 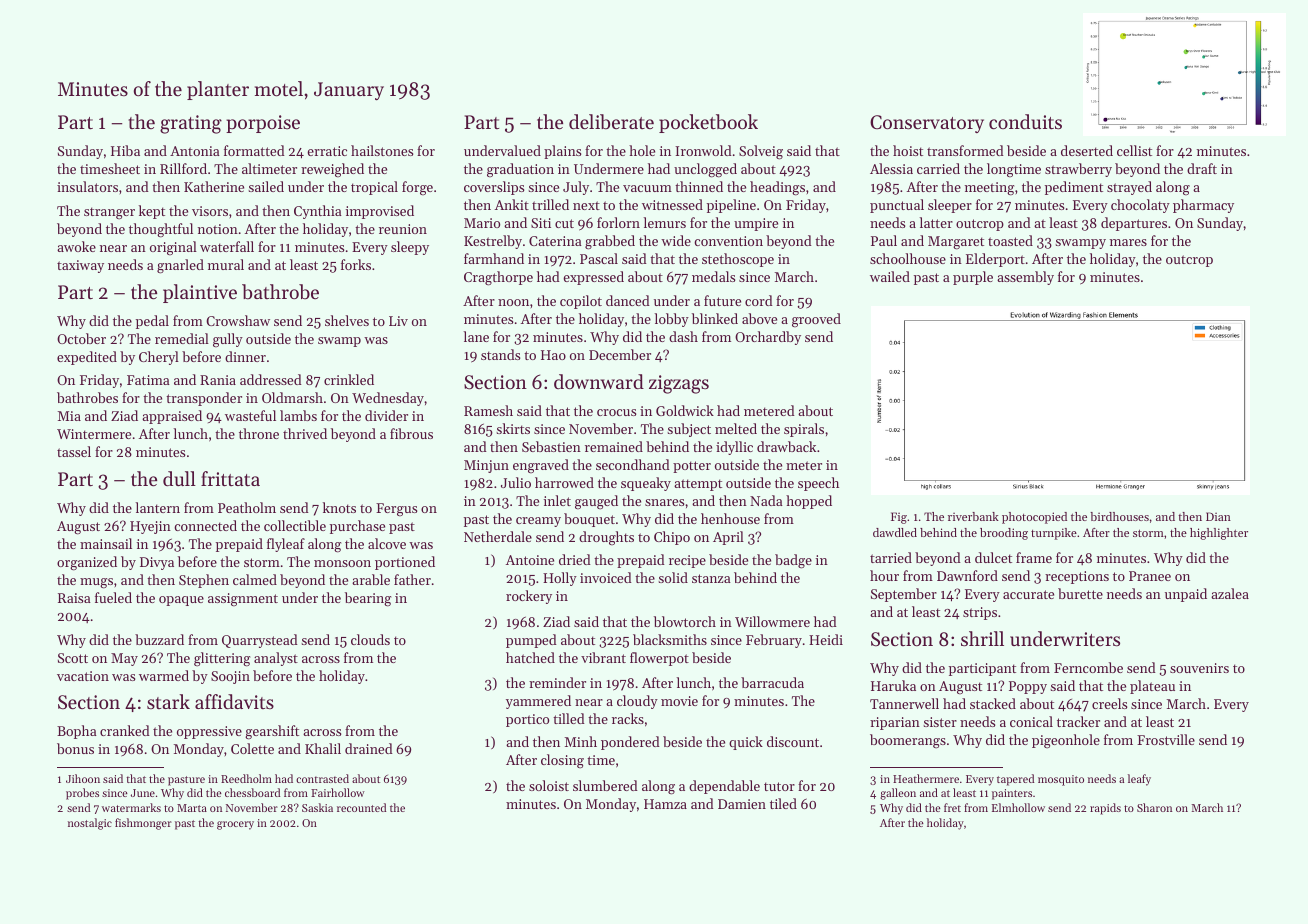 I want to click on fishmonger, so click(x=143, y=824).
